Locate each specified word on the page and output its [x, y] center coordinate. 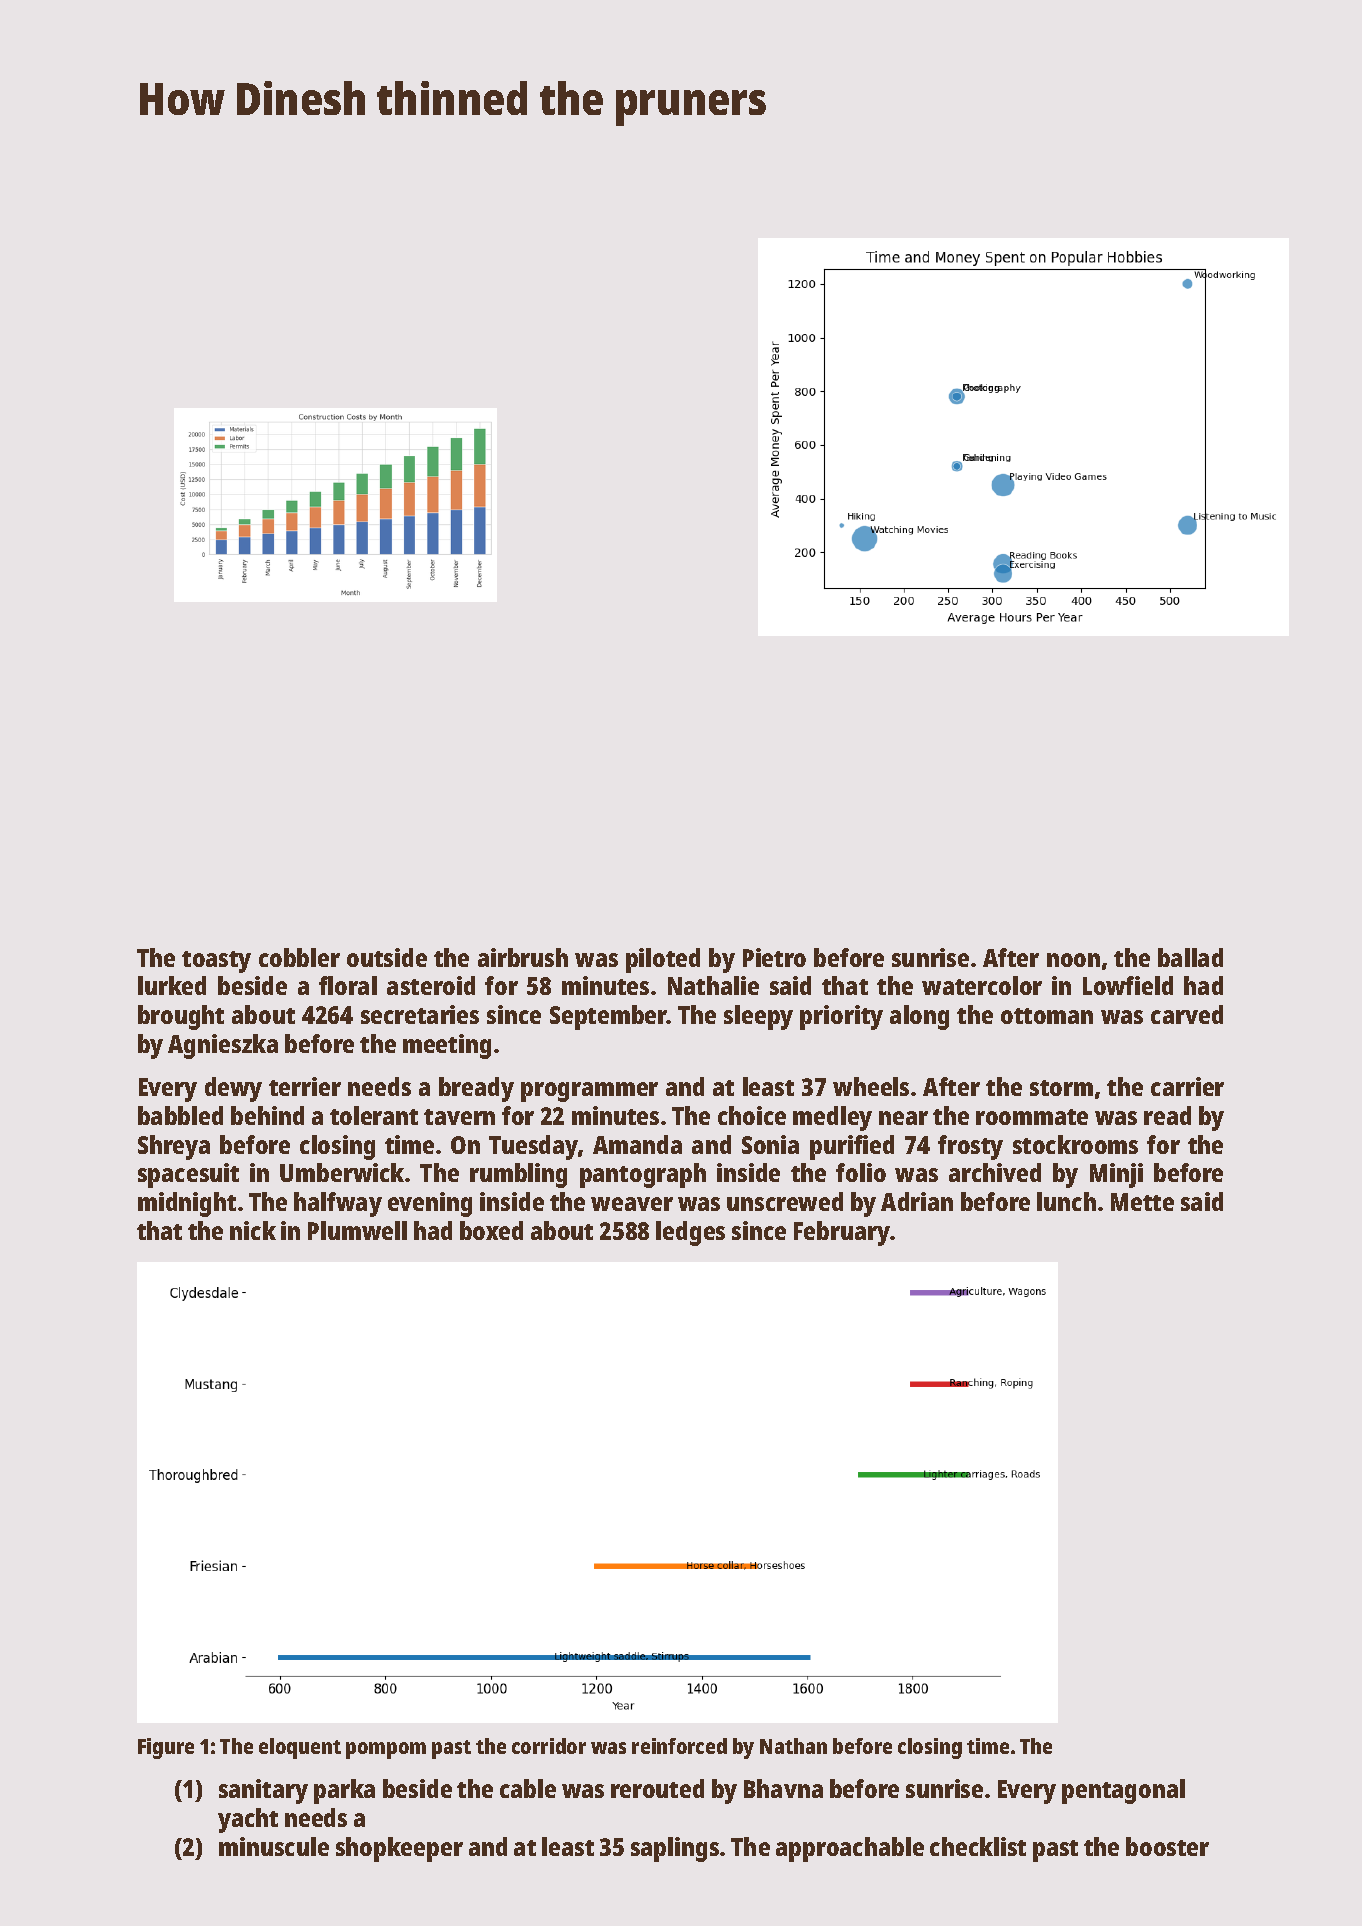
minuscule [274, 1846]
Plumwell [357, 1230]
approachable [850, 1849]
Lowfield [1128, 985]
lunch [1066, 1201]
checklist [978, 1846]
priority [841, 1017]
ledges [690, 1233]
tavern [459, 1117]
